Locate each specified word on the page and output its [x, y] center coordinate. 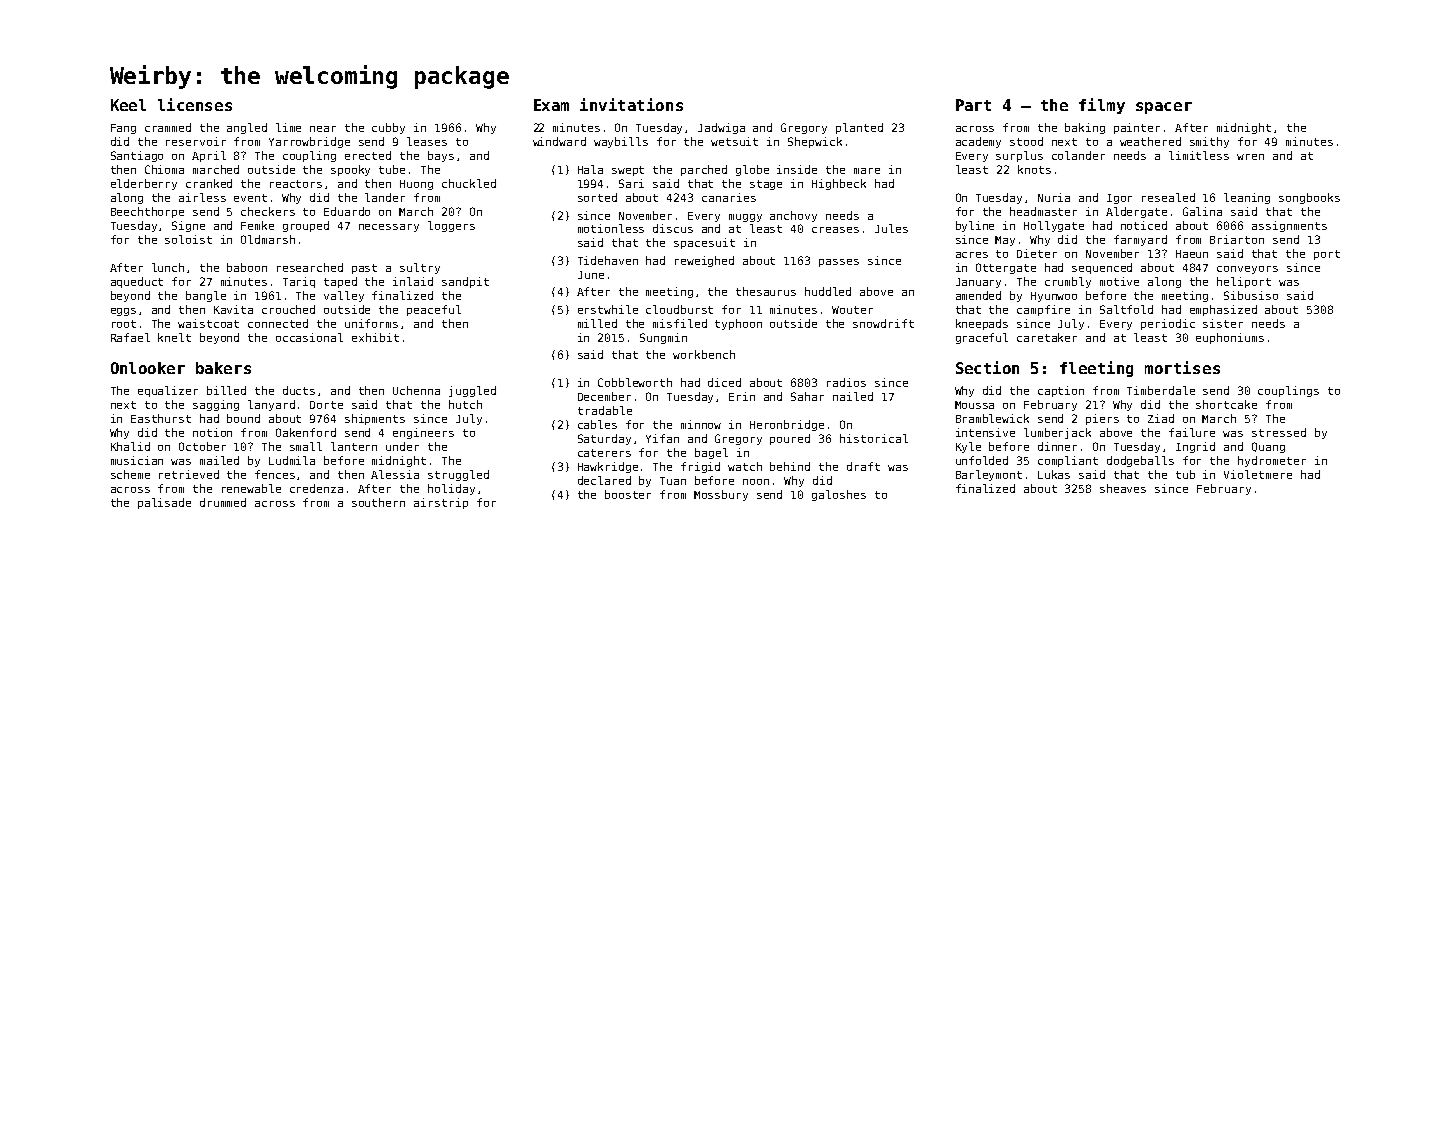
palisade [164, 503]
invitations [631, 104]
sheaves [1123, 488]
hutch [465, 404]
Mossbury [721, 495]
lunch [168, 267]
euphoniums [1230, 338]
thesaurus [766, 291]
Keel [128, 105]
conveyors [1247, 270]
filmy [1102, 106]
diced [724, 382]
